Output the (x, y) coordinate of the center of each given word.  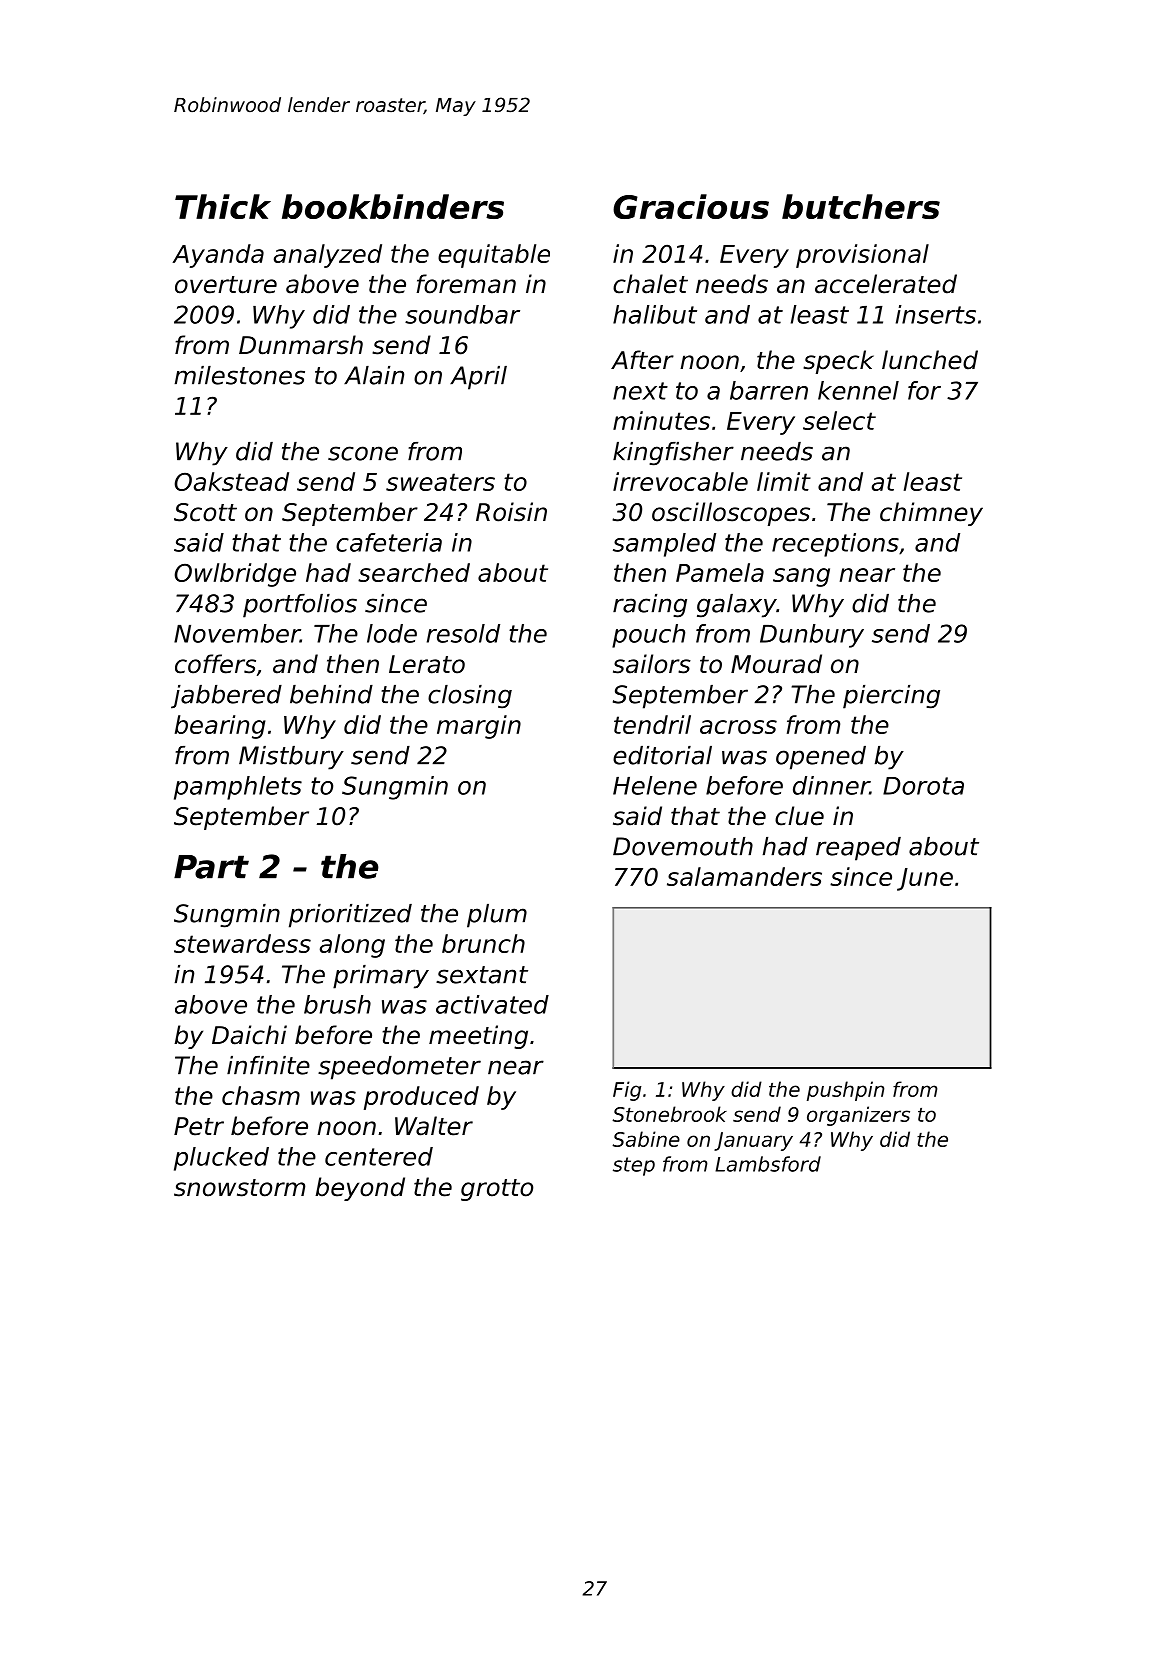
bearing (220, 727)
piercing (891, 697)
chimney (931, 514)
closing (470, 697)
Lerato (427, 664)
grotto (497, 1190)
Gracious (691, 206)
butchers (861, 206)
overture (226, 285)
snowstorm (239, 1188)
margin (479, 727)
